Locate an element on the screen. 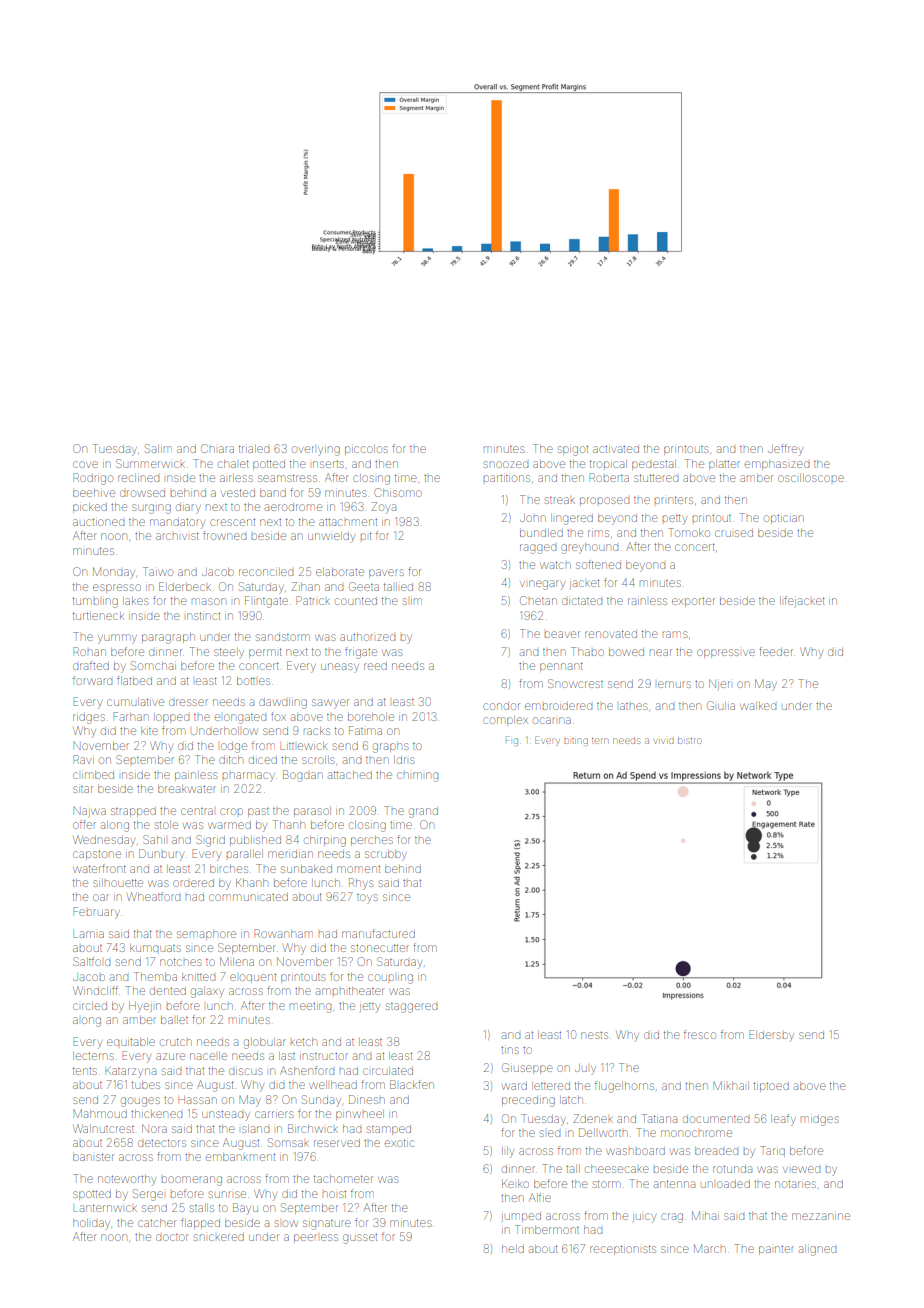 The height and width of the screenshot is (1308, 924). Chisomo is located at coordinates (398, 492).
